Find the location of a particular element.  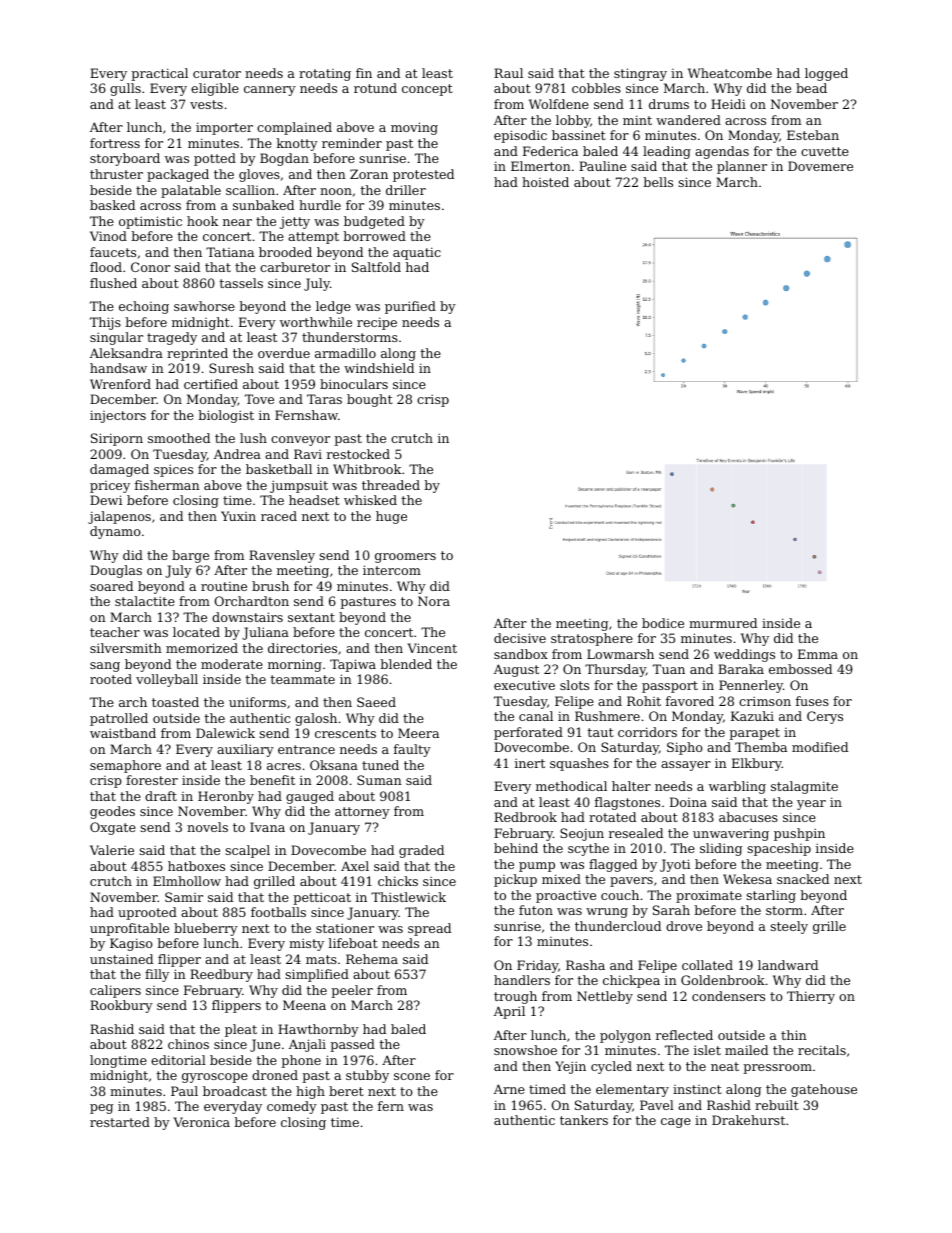

Rehema is located at coordinates (372, 959).
